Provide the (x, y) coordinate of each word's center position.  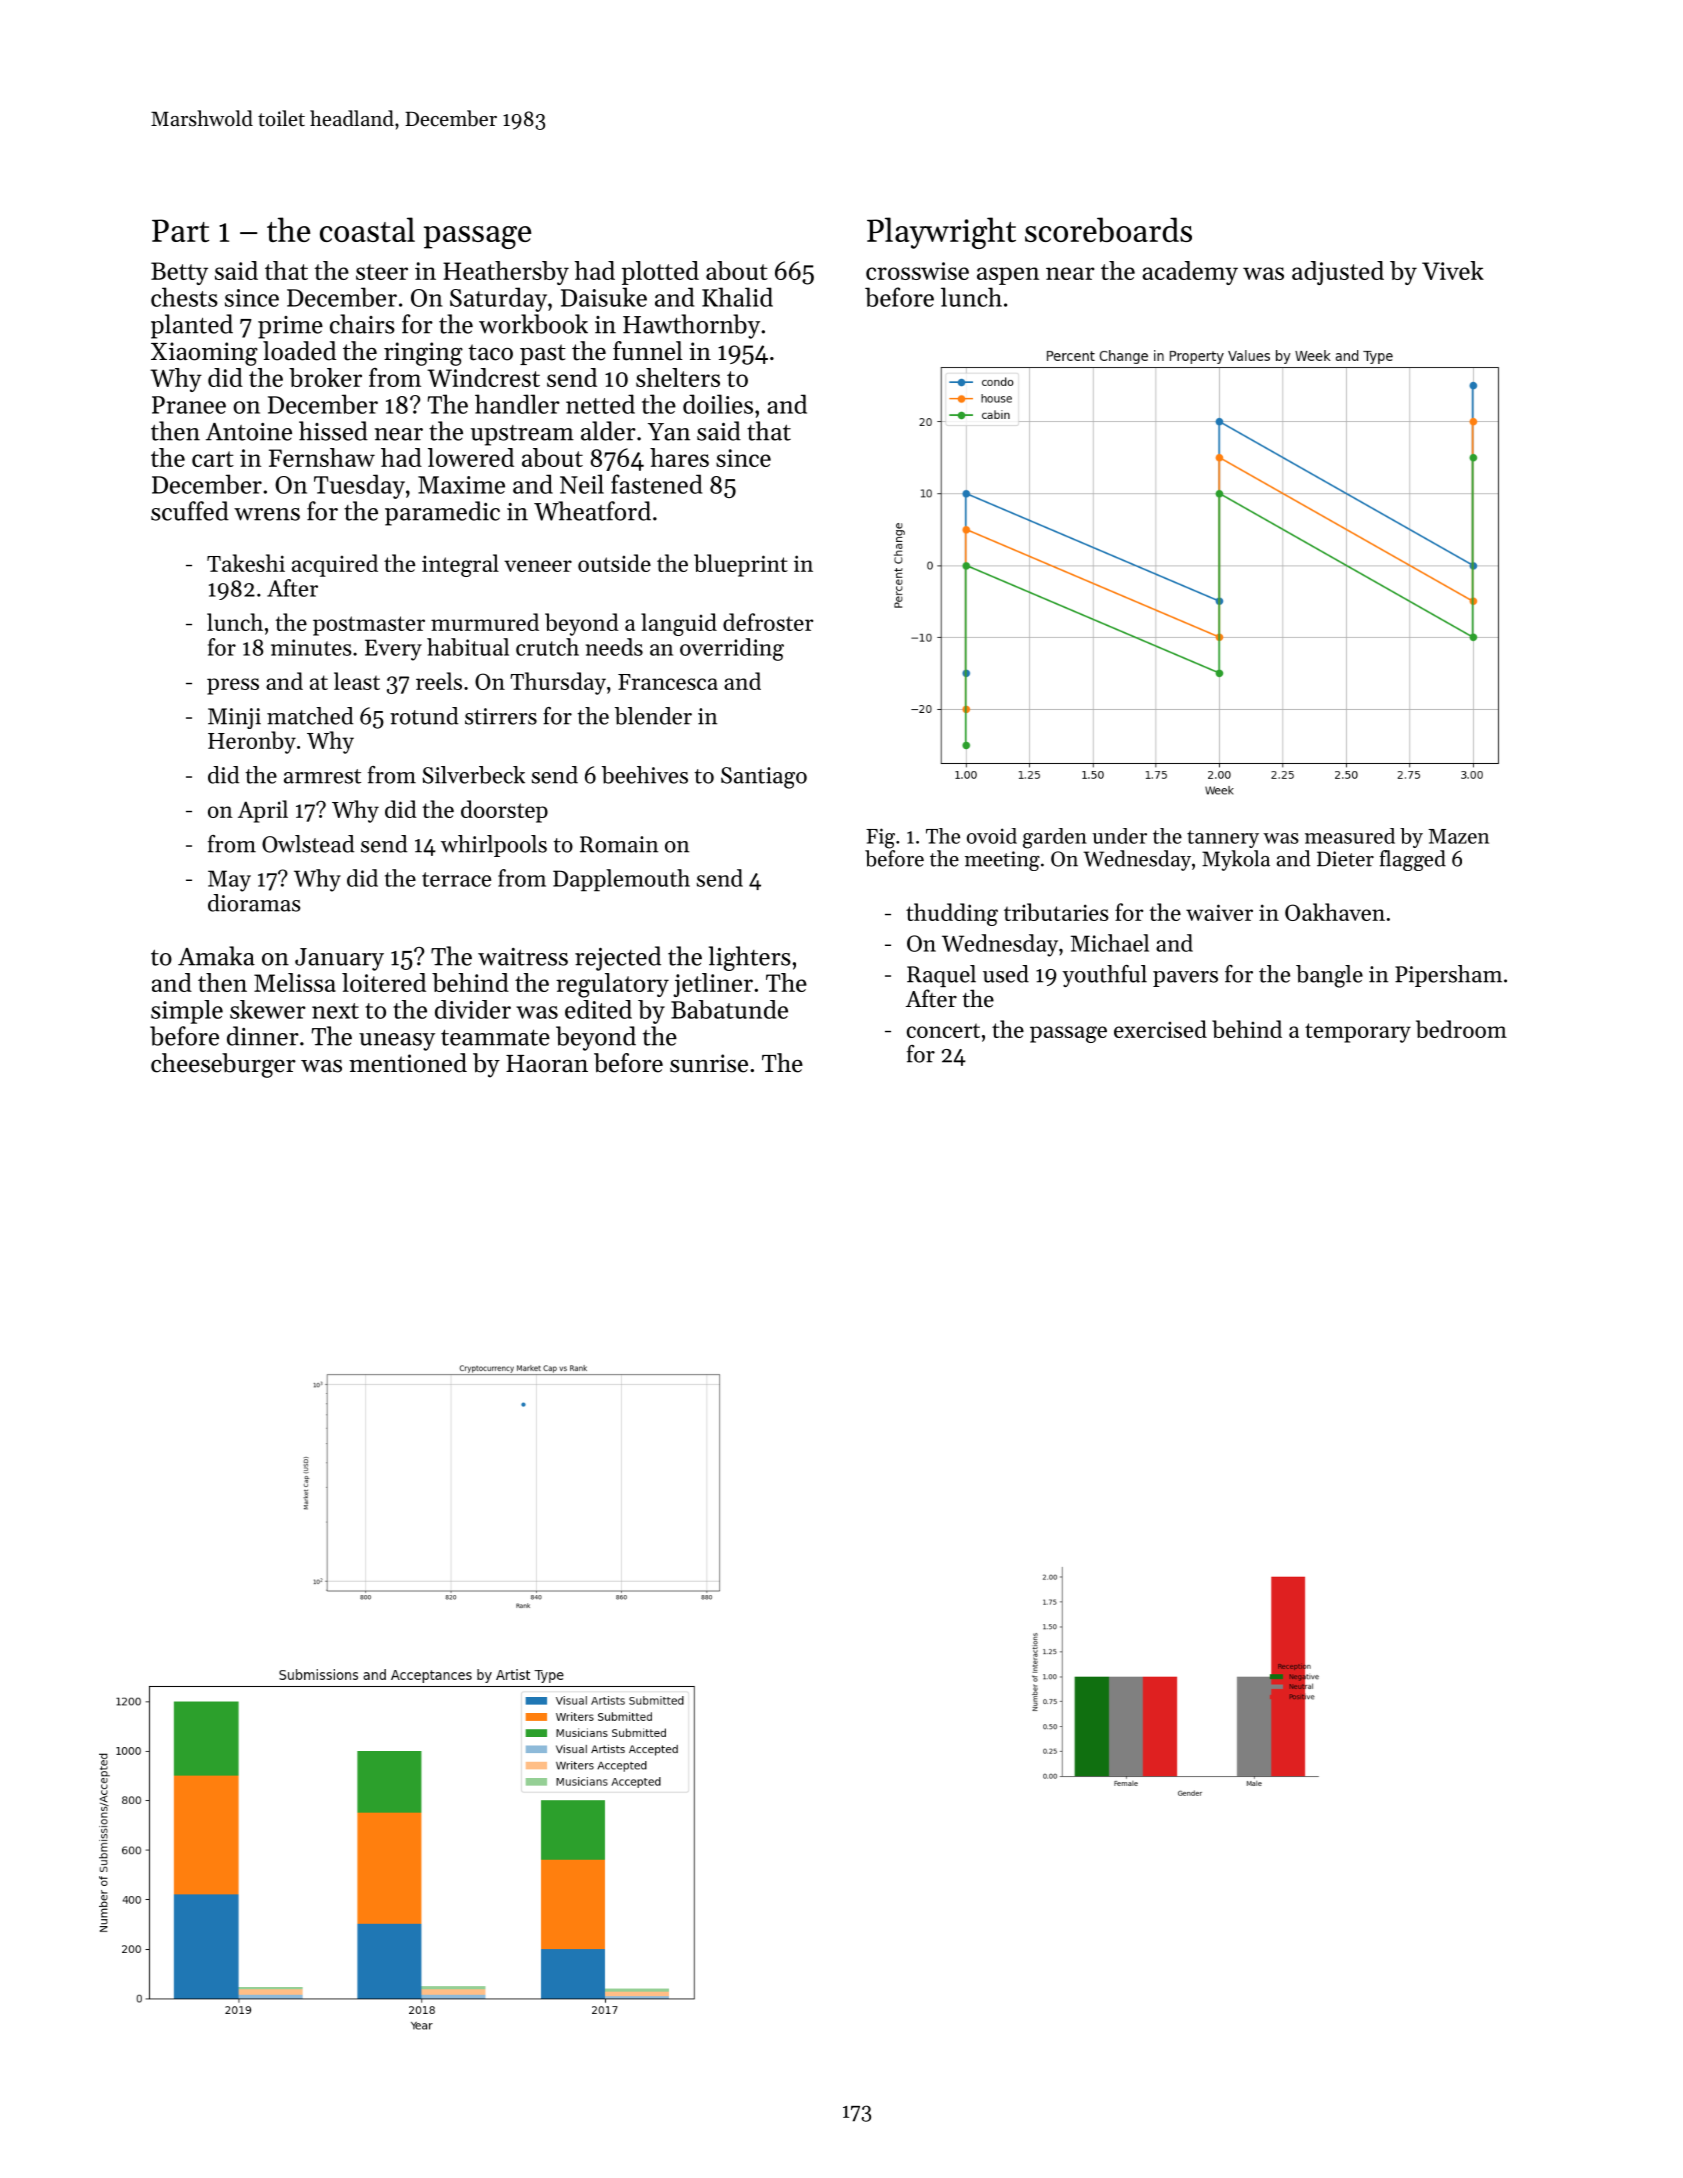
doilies (718, 404)
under (1119, 836)
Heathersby (506, 273)
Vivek (1453, 270)
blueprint (741, 565)
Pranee (189, 405)
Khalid (737, 297)
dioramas (254, 903)
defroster (768, 622)
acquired (335, 565)
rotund (424, 716)
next (335, 1011)
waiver (1219, 912)
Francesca (668, 682)
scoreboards (1108, 229)
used (1006, 974)
